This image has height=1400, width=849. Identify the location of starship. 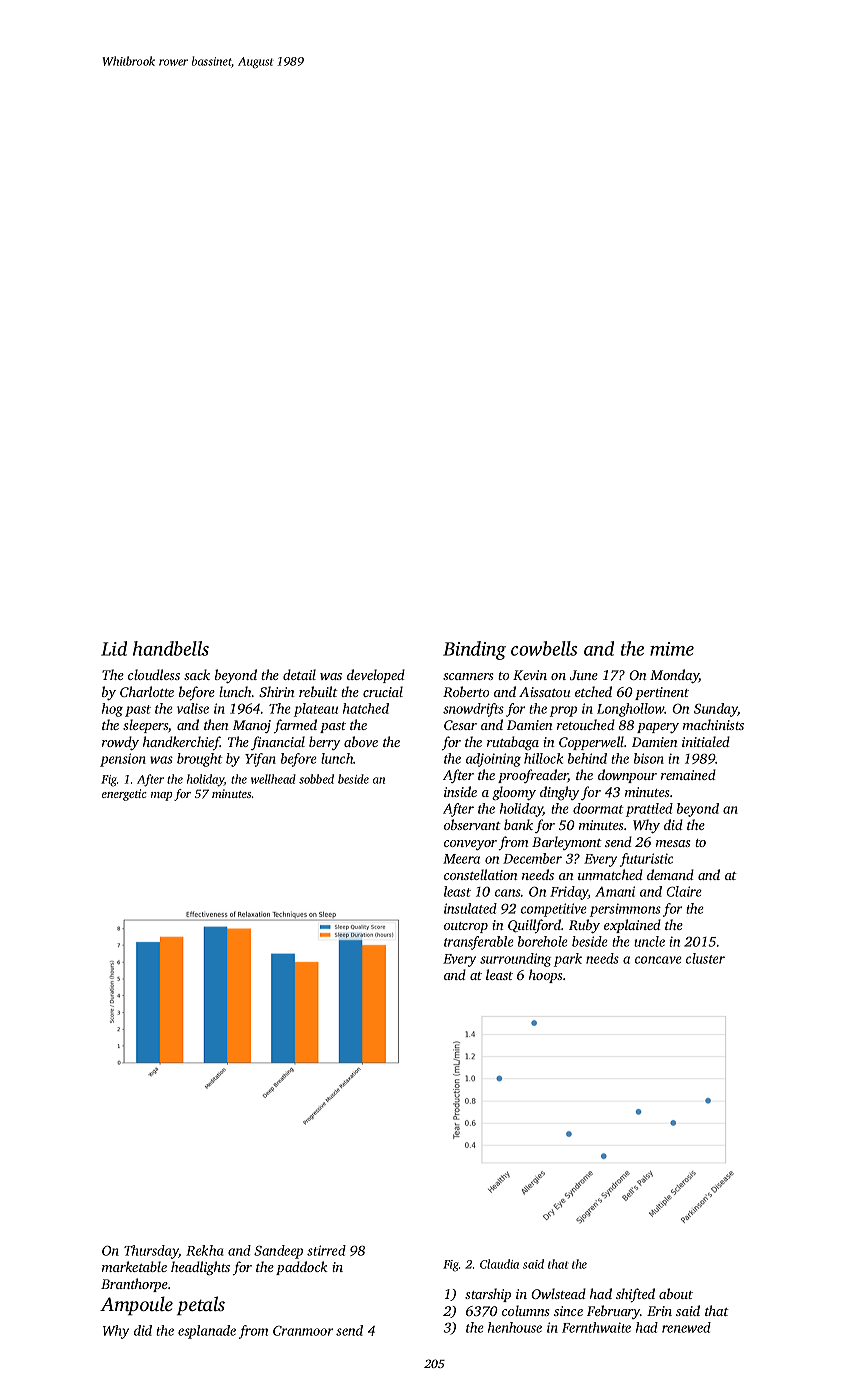
(488, 1295).
